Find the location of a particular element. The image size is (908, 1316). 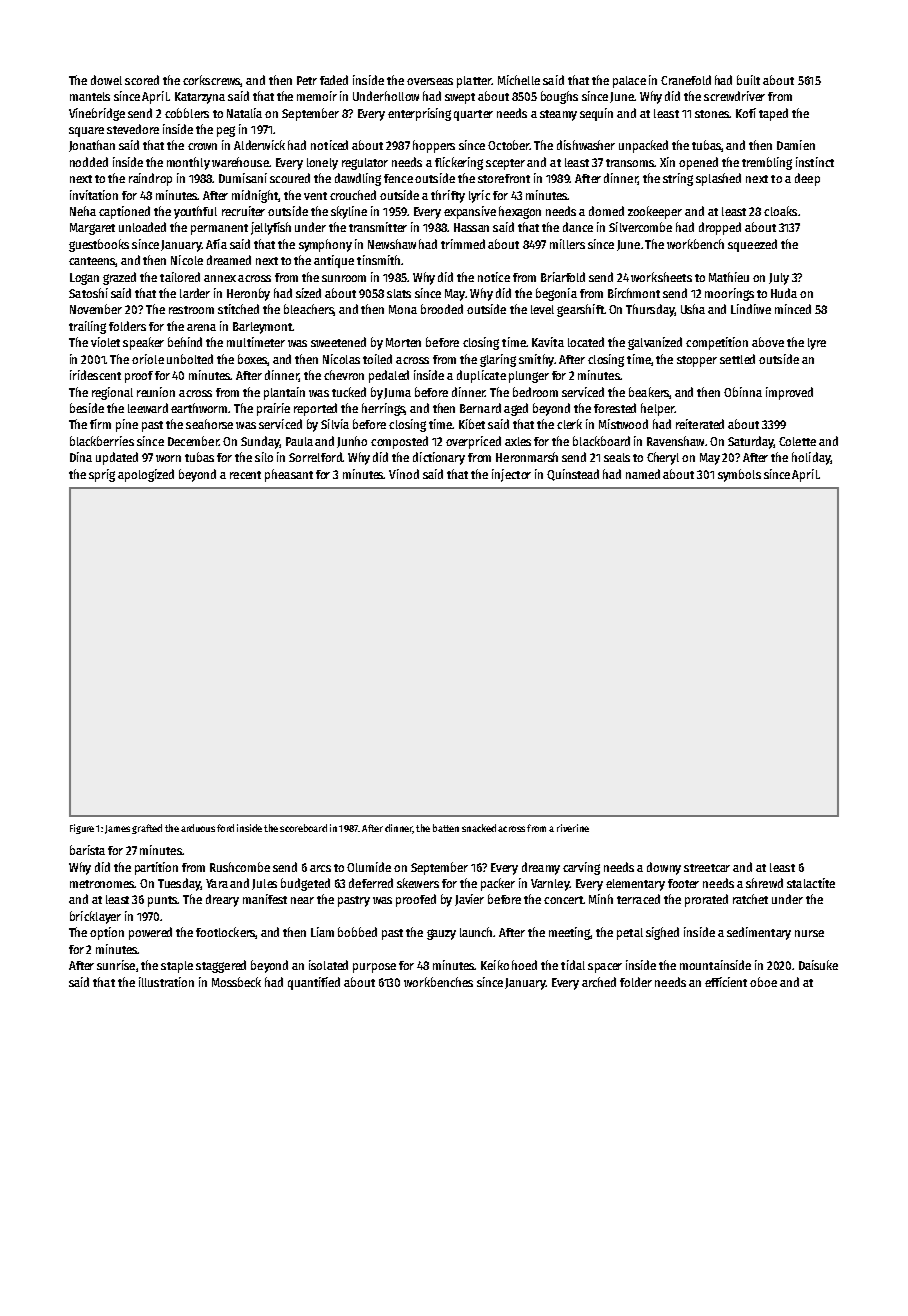

palace is located at coordinates (629, 82).
